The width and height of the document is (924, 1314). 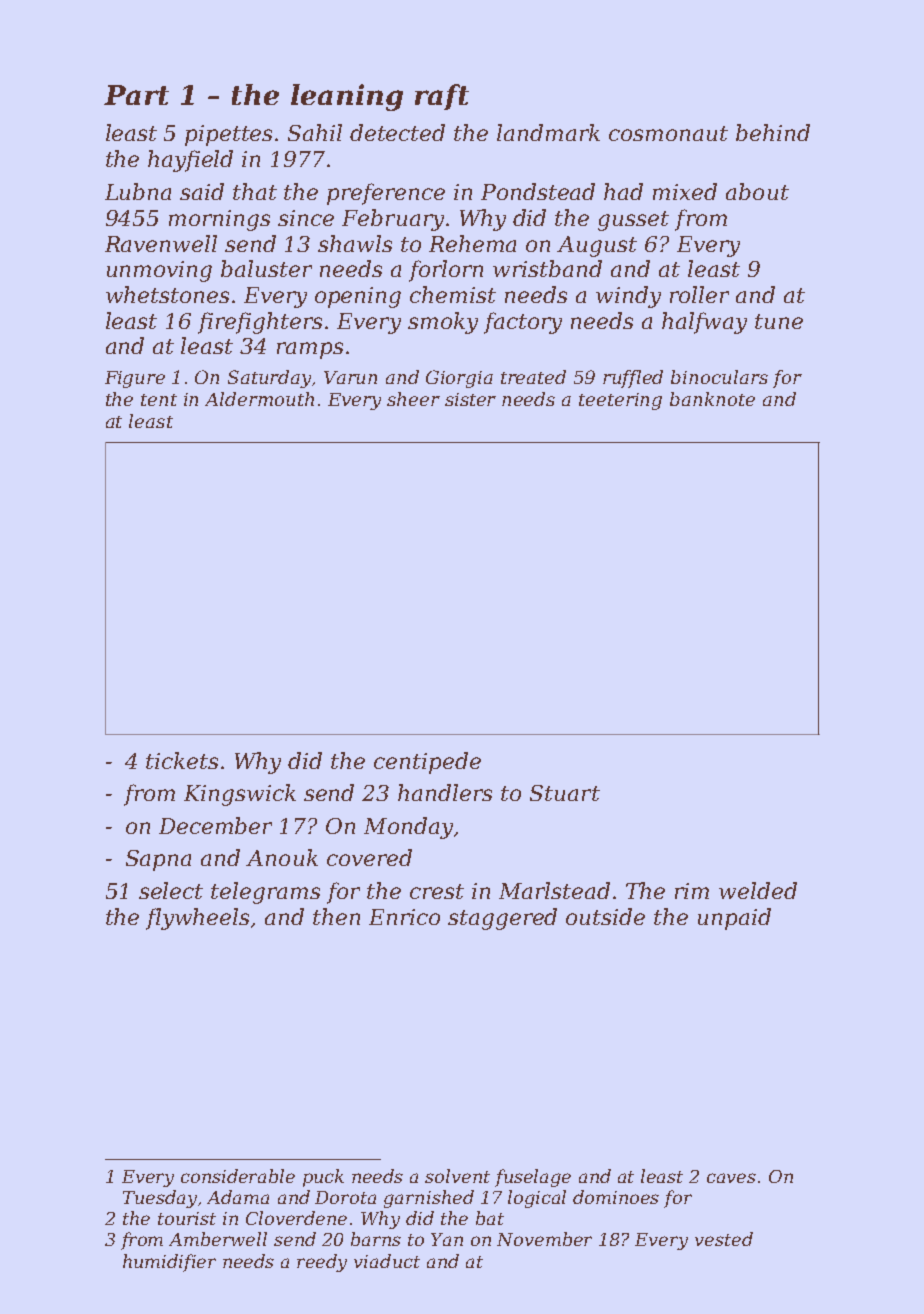 I want to click on whetstones, so click(x=167, y=294).
